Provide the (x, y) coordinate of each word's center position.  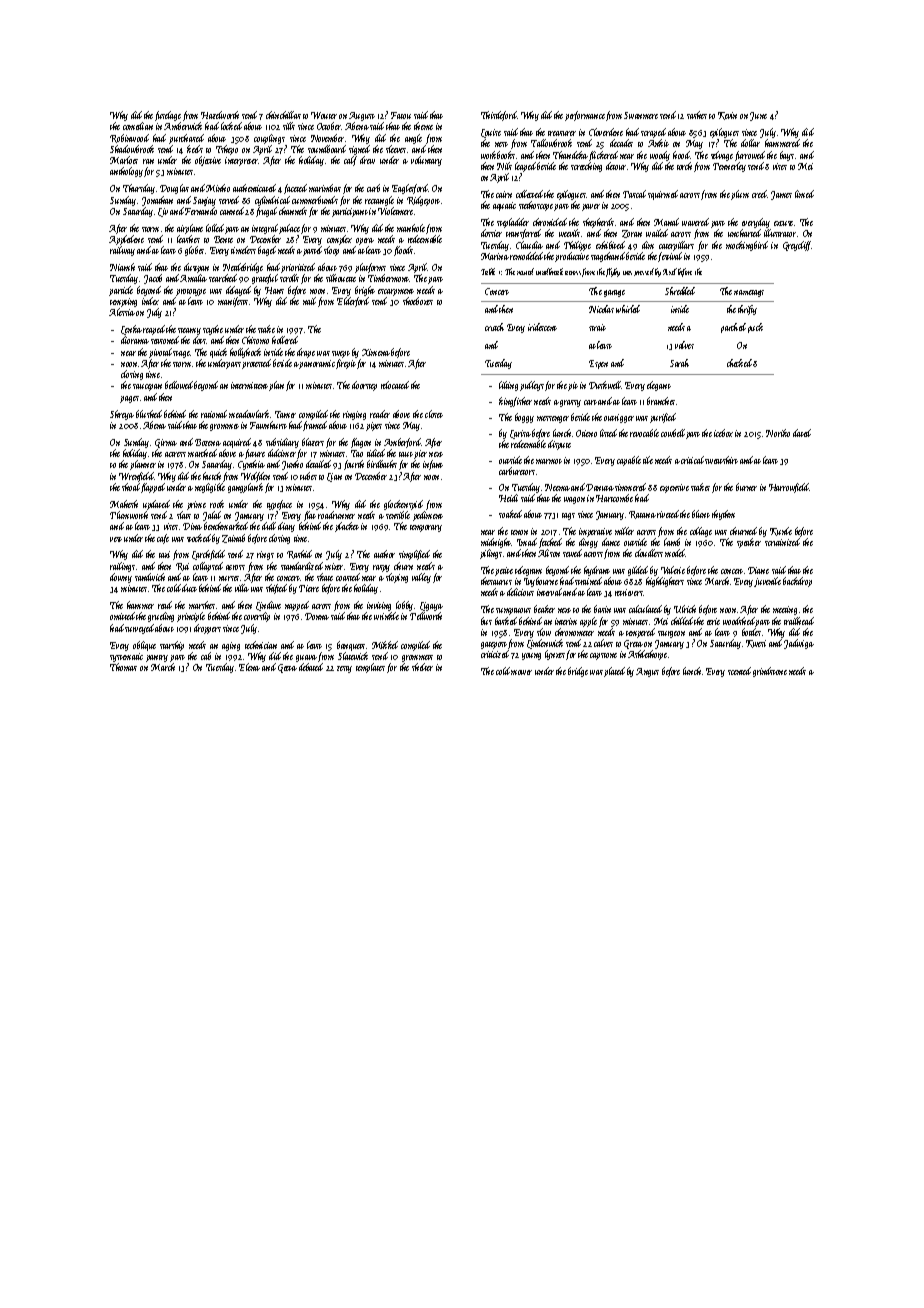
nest (501, 144)
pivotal (160, 353)
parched (733, 328)
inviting (379, 606)
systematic (126, 657)
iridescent (542, 327)
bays (787, 156)
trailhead (799, 621)
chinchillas (283, 115)
